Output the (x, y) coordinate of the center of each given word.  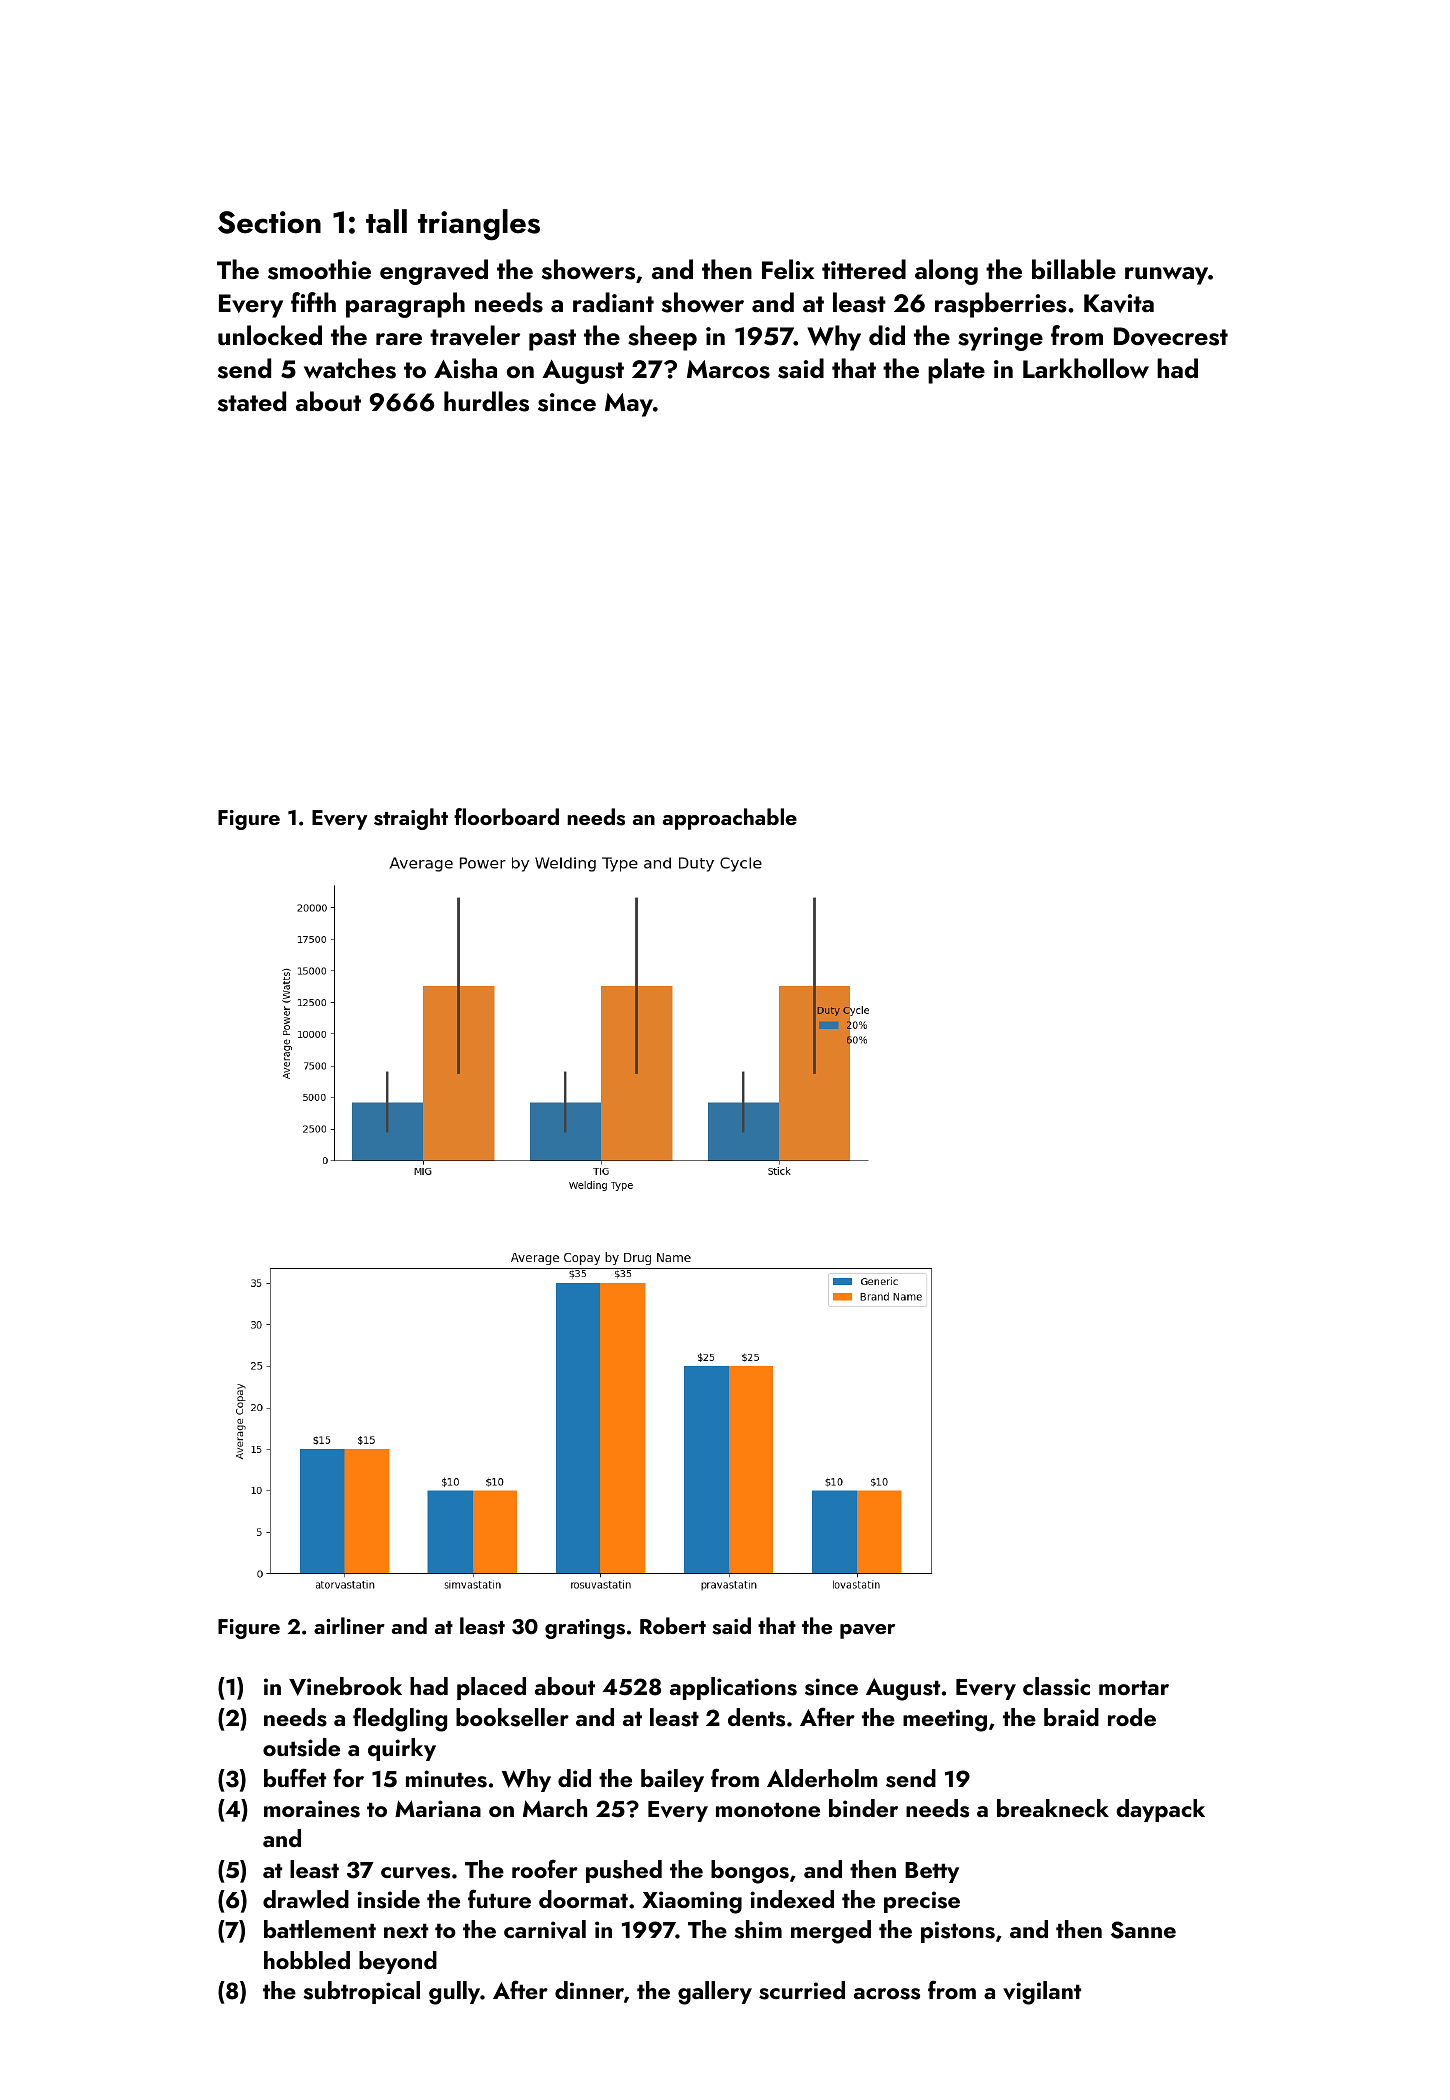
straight (411, 819)
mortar (1134, 1687)
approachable (730, 819)
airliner (349, 1625)
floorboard (506, 816)
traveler (475, 335)
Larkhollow (1086, 368)
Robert (673, 1625)
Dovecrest (1171, 336)
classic (1056, 1686)
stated (252, 401)
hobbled (307, 1960)
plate (956, 371)
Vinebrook (345, 1686)
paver (867, 1631)
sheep (662, 338)
